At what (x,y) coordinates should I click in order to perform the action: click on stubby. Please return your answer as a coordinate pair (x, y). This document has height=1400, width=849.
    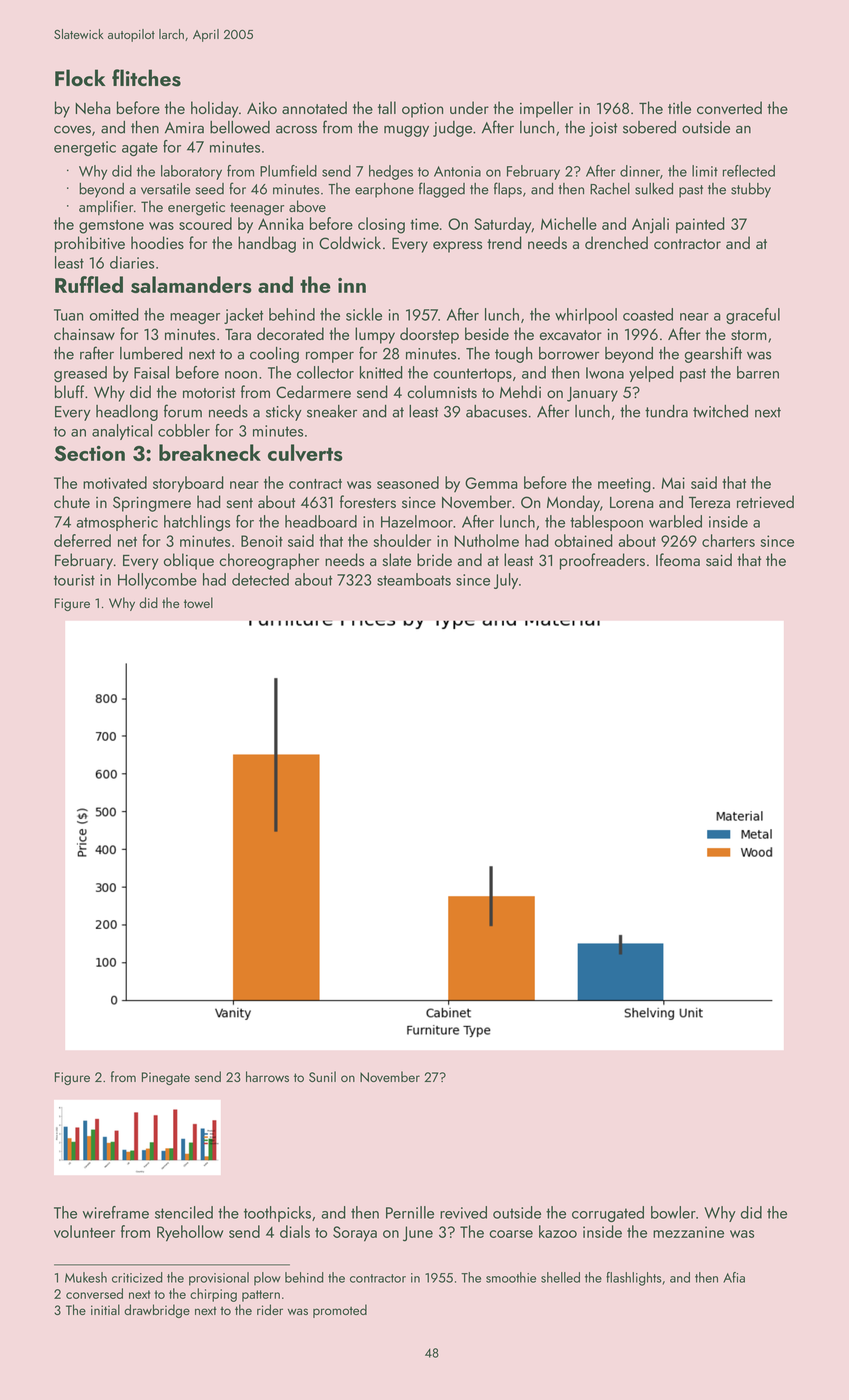
    Looking at the image, I should click on (751, 190).
